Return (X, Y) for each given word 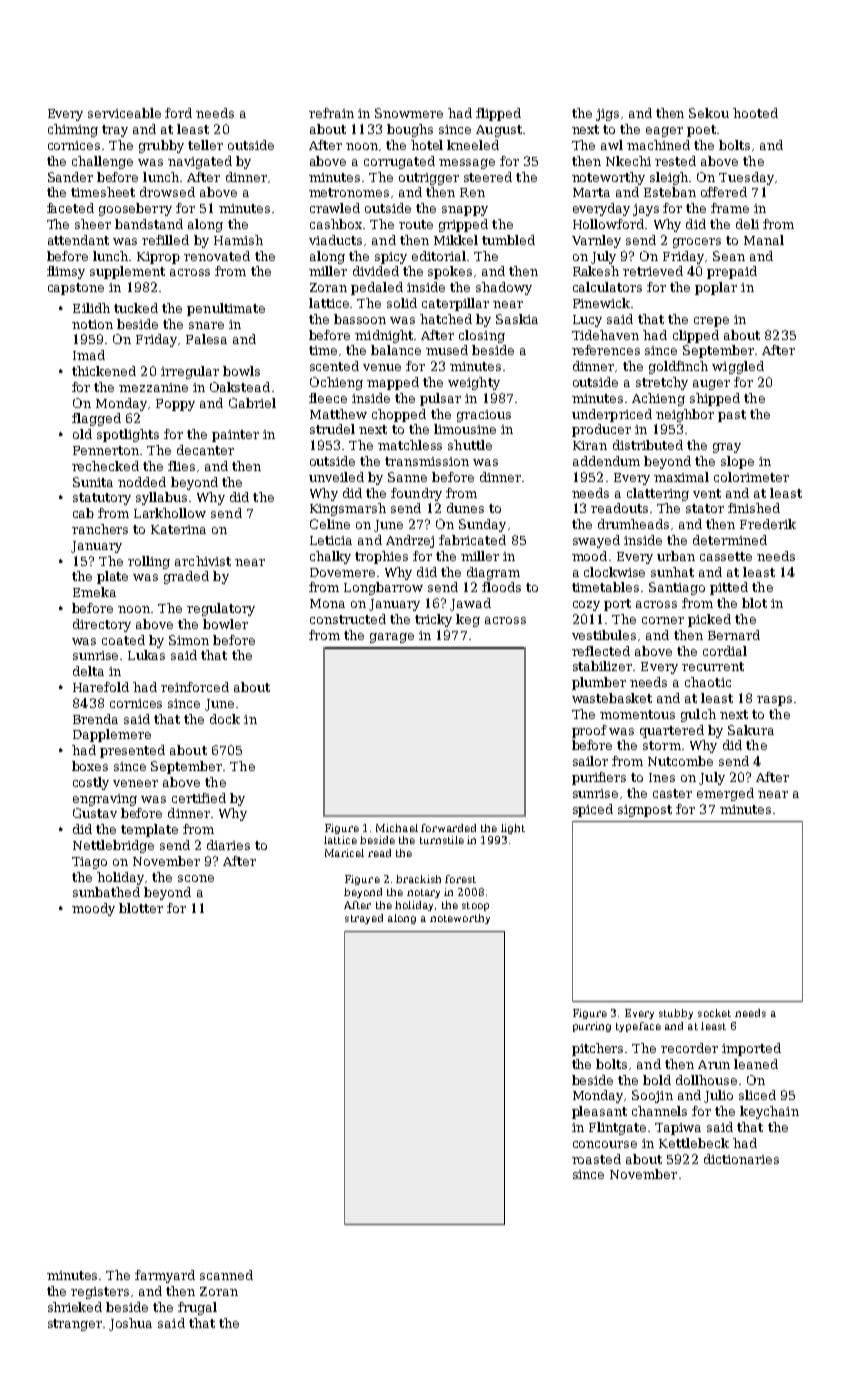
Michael (397, 828)
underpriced (612, 415)
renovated (217, 256)
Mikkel (456, 240)
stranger (75, 1325)
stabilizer (602, 666)
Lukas (146, 655)
